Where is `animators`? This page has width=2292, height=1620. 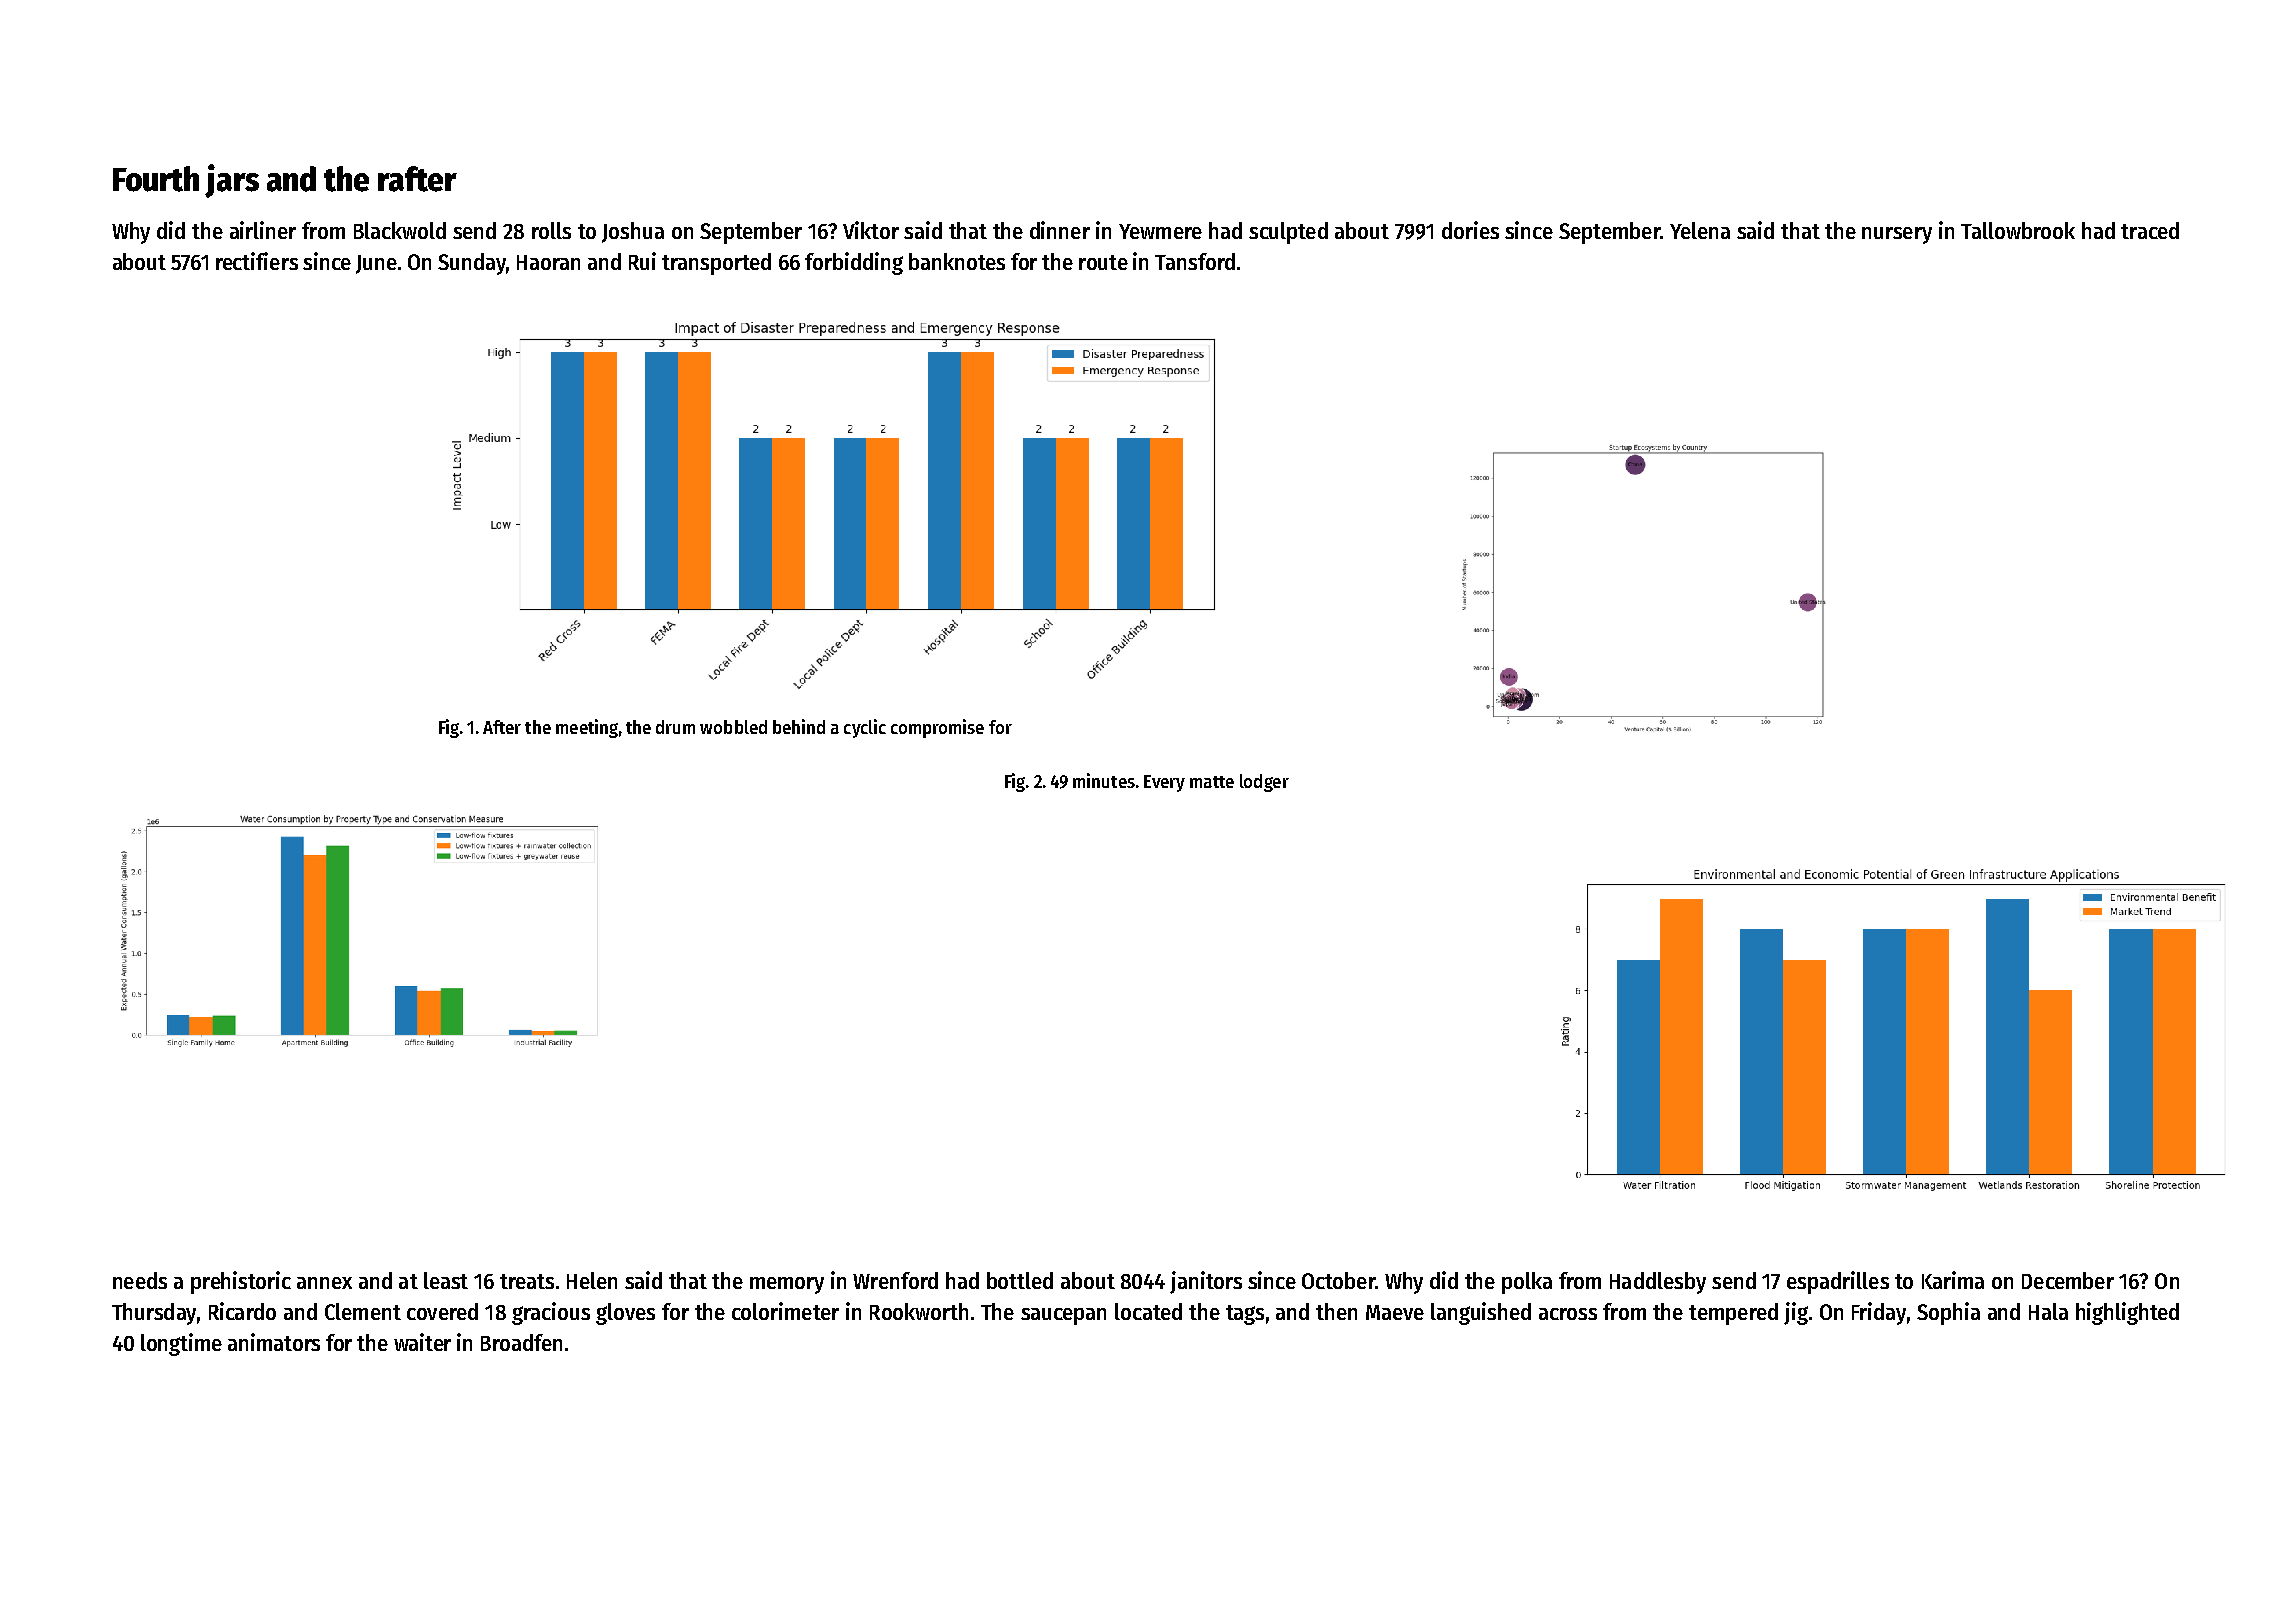 animators is located at coordinates (274, 1342).
